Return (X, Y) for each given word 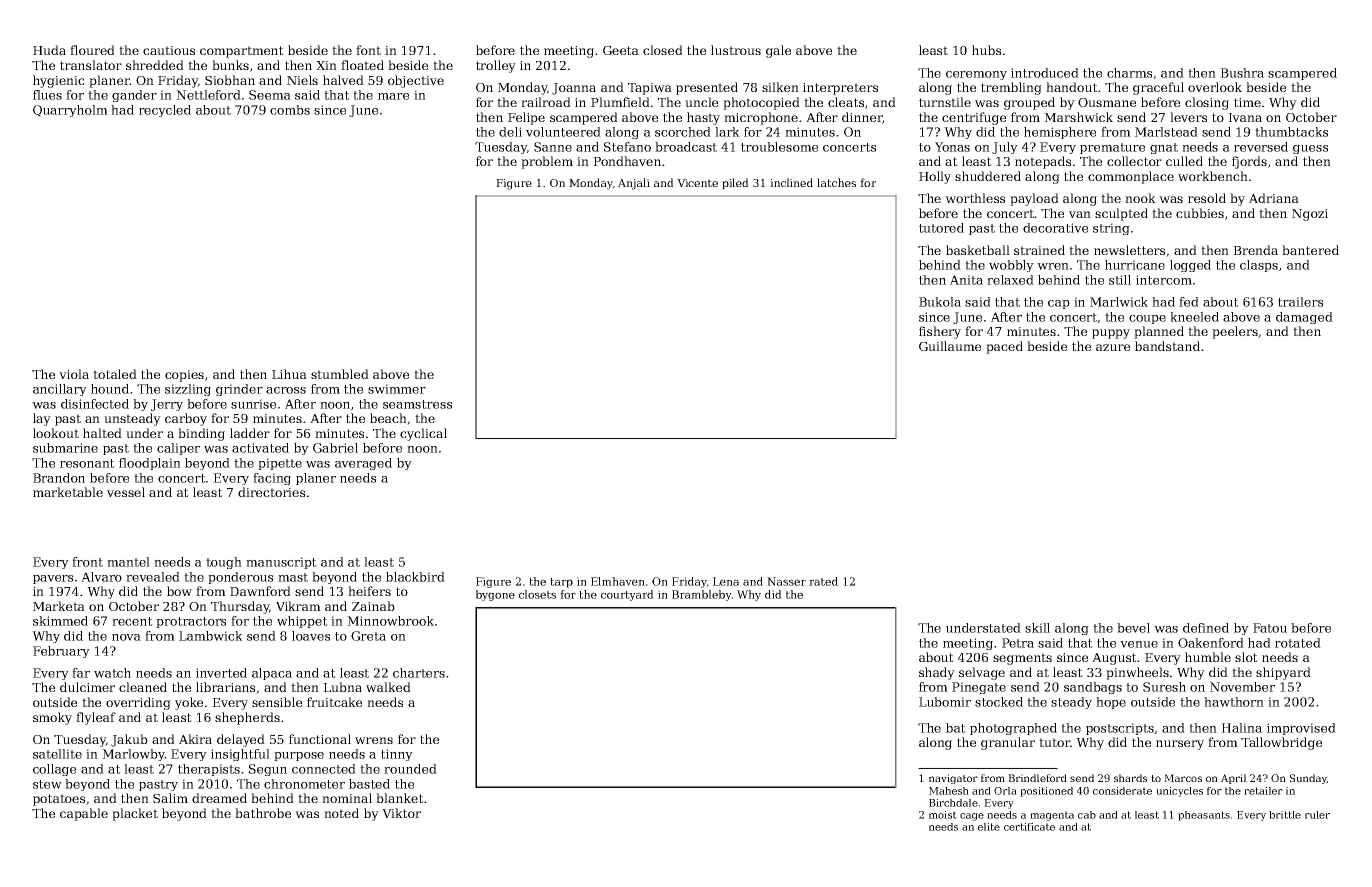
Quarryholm (70, 111)
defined (1206, 628)
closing (1207, 103)
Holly (935, 177)
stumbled (340, 374)
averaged (363, 464)
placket (135, 814)
